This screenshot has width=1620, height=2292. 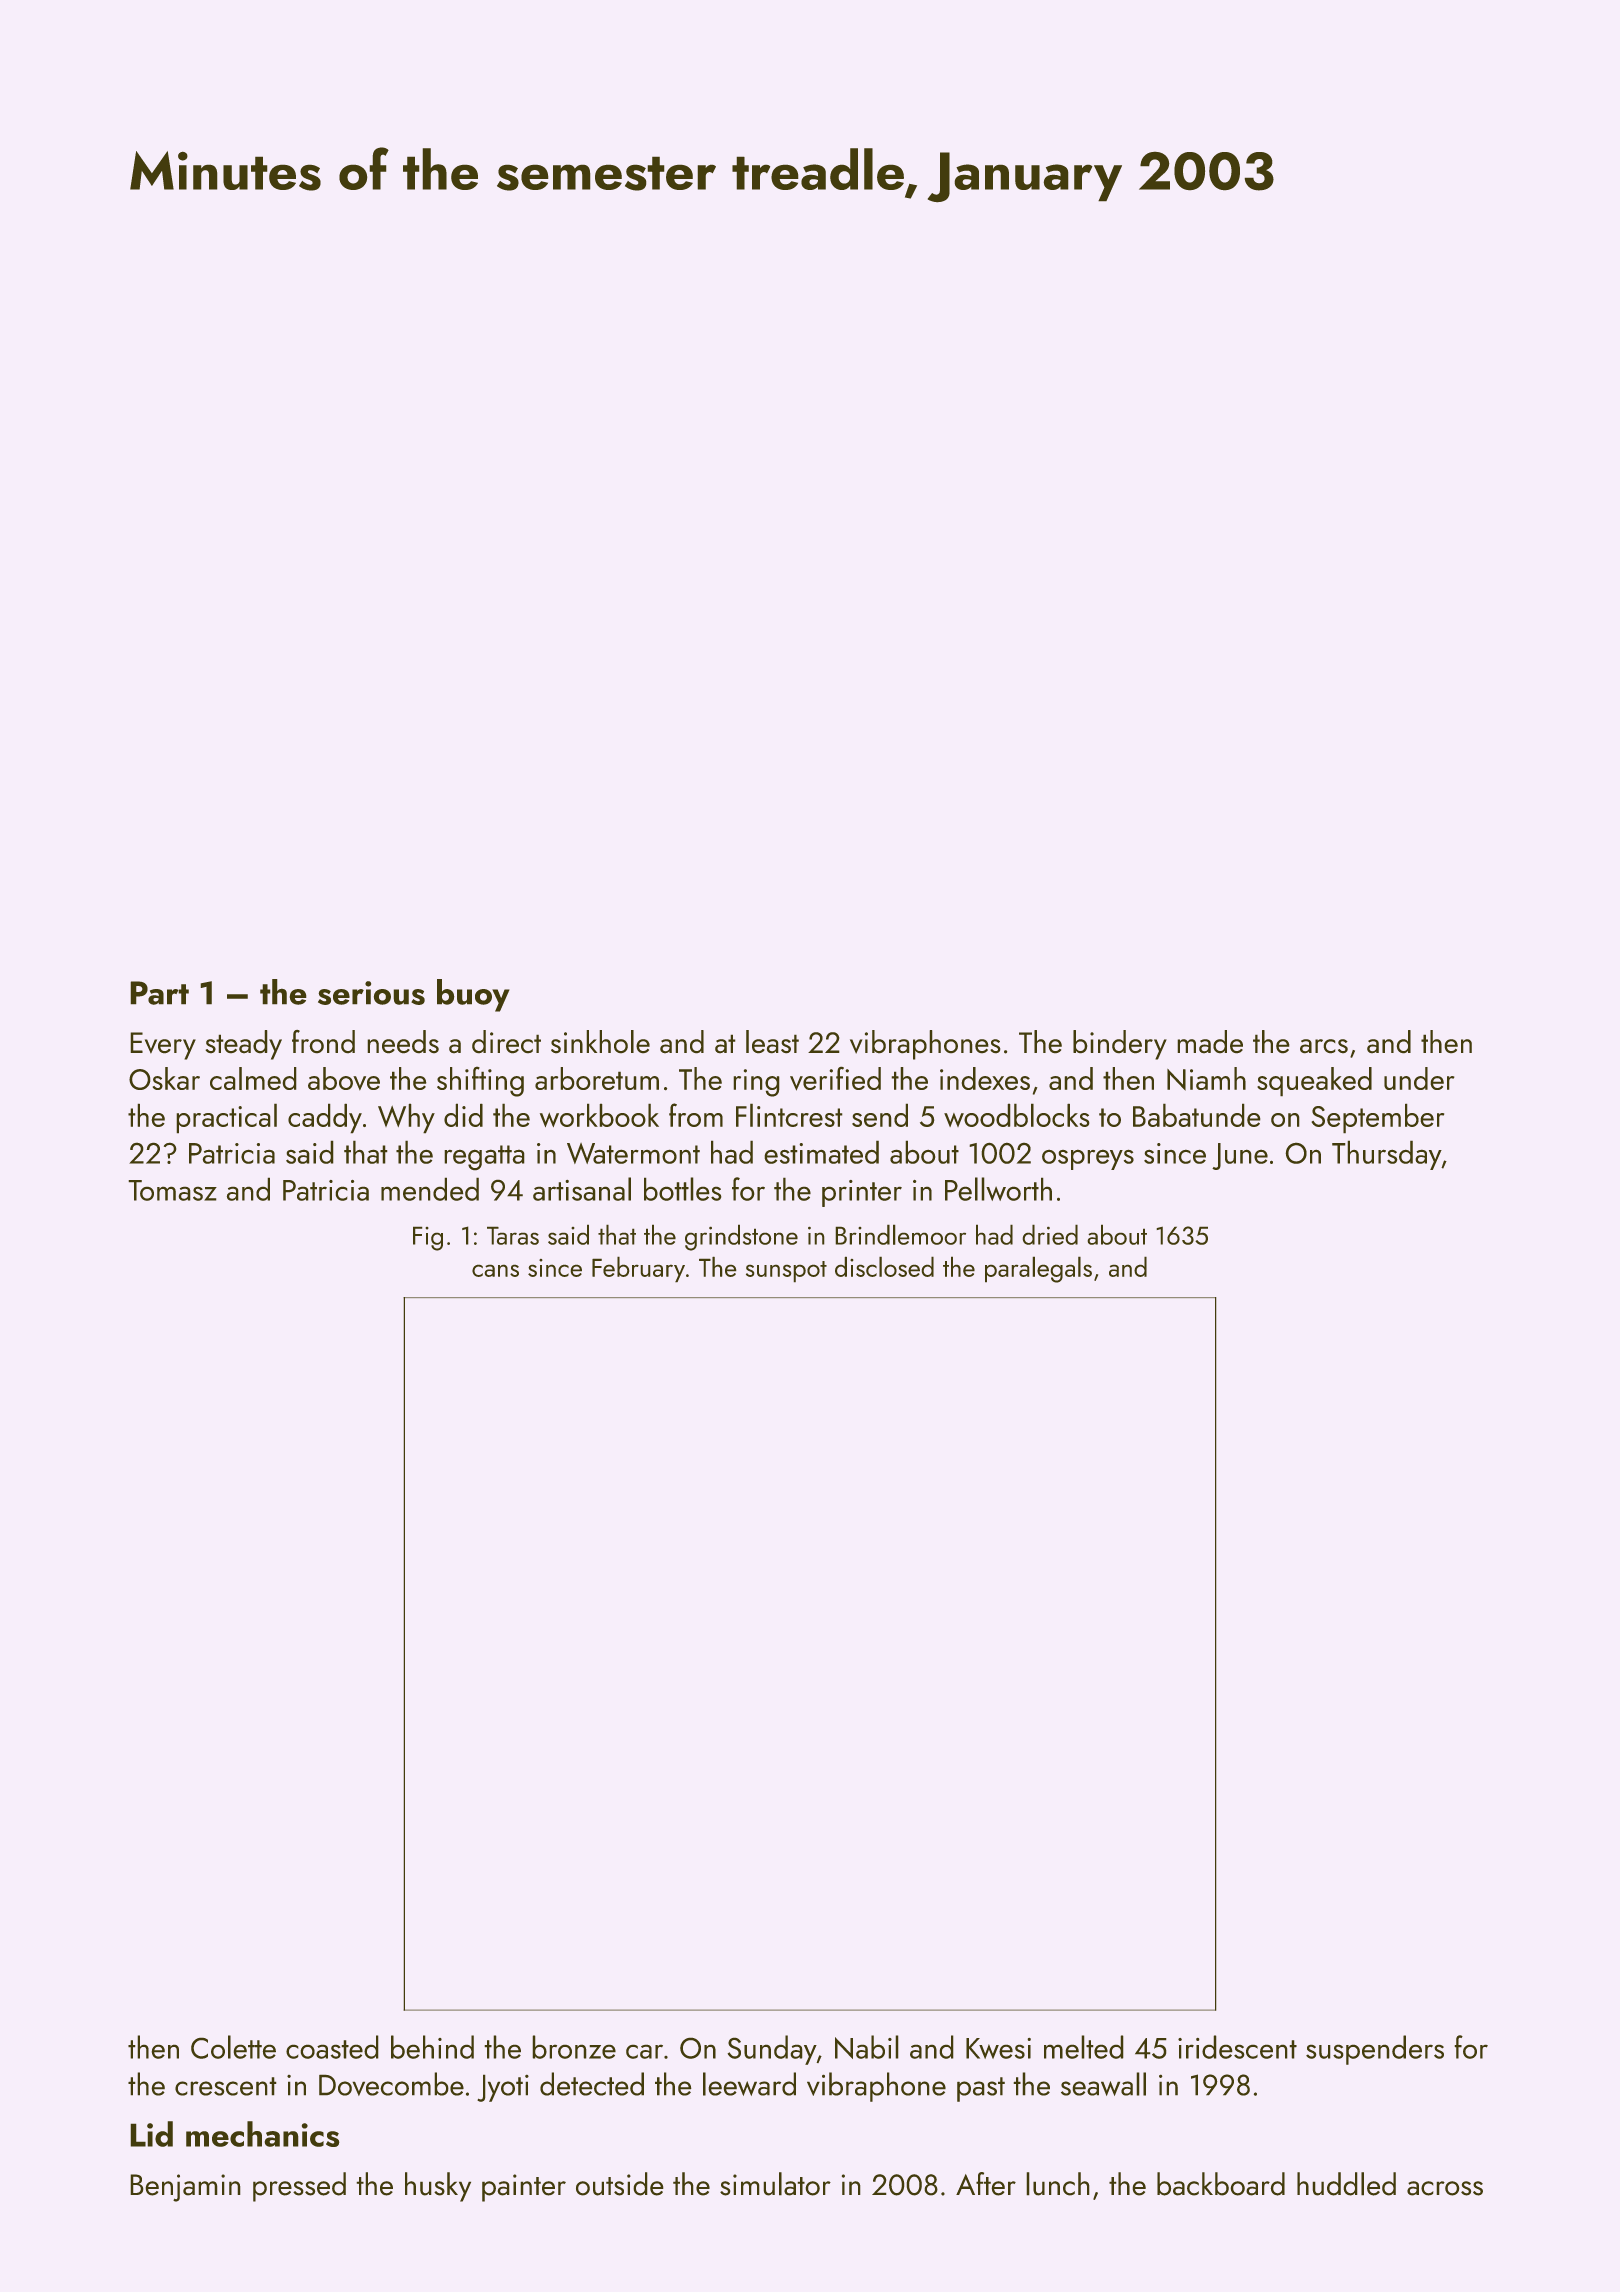 What do you see at coordinates (574, 2047) in the screenshot?
I see `bronze` at bounding box center [574, 2047].
